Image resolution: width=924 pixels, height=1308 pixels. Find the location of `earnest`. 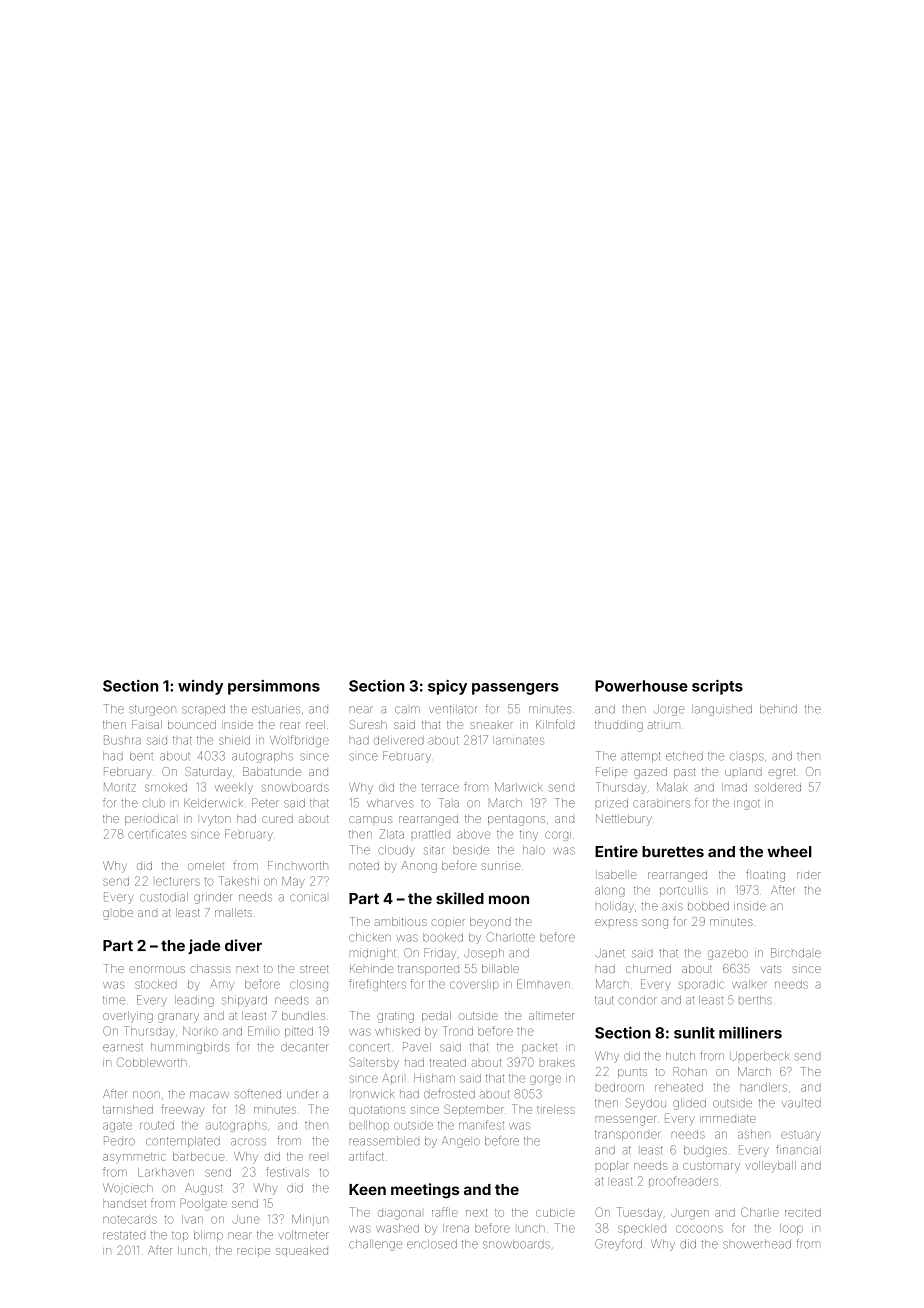

earnest is located at coordinates (123, 1048).
